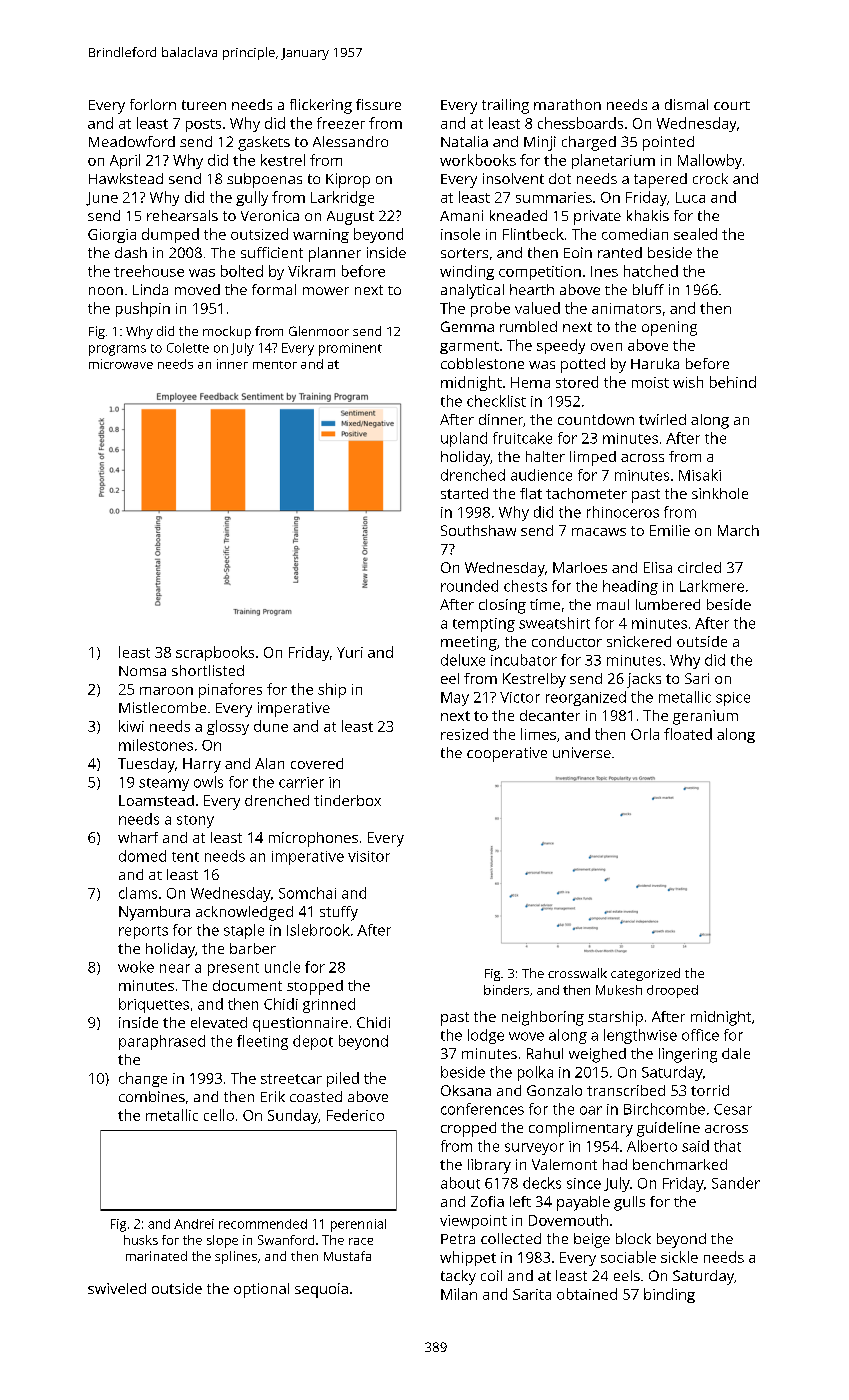 This image has height=1400, width=849. Describe the element at coordinates (261, 1290) in the image. I see `optional` at that location.
